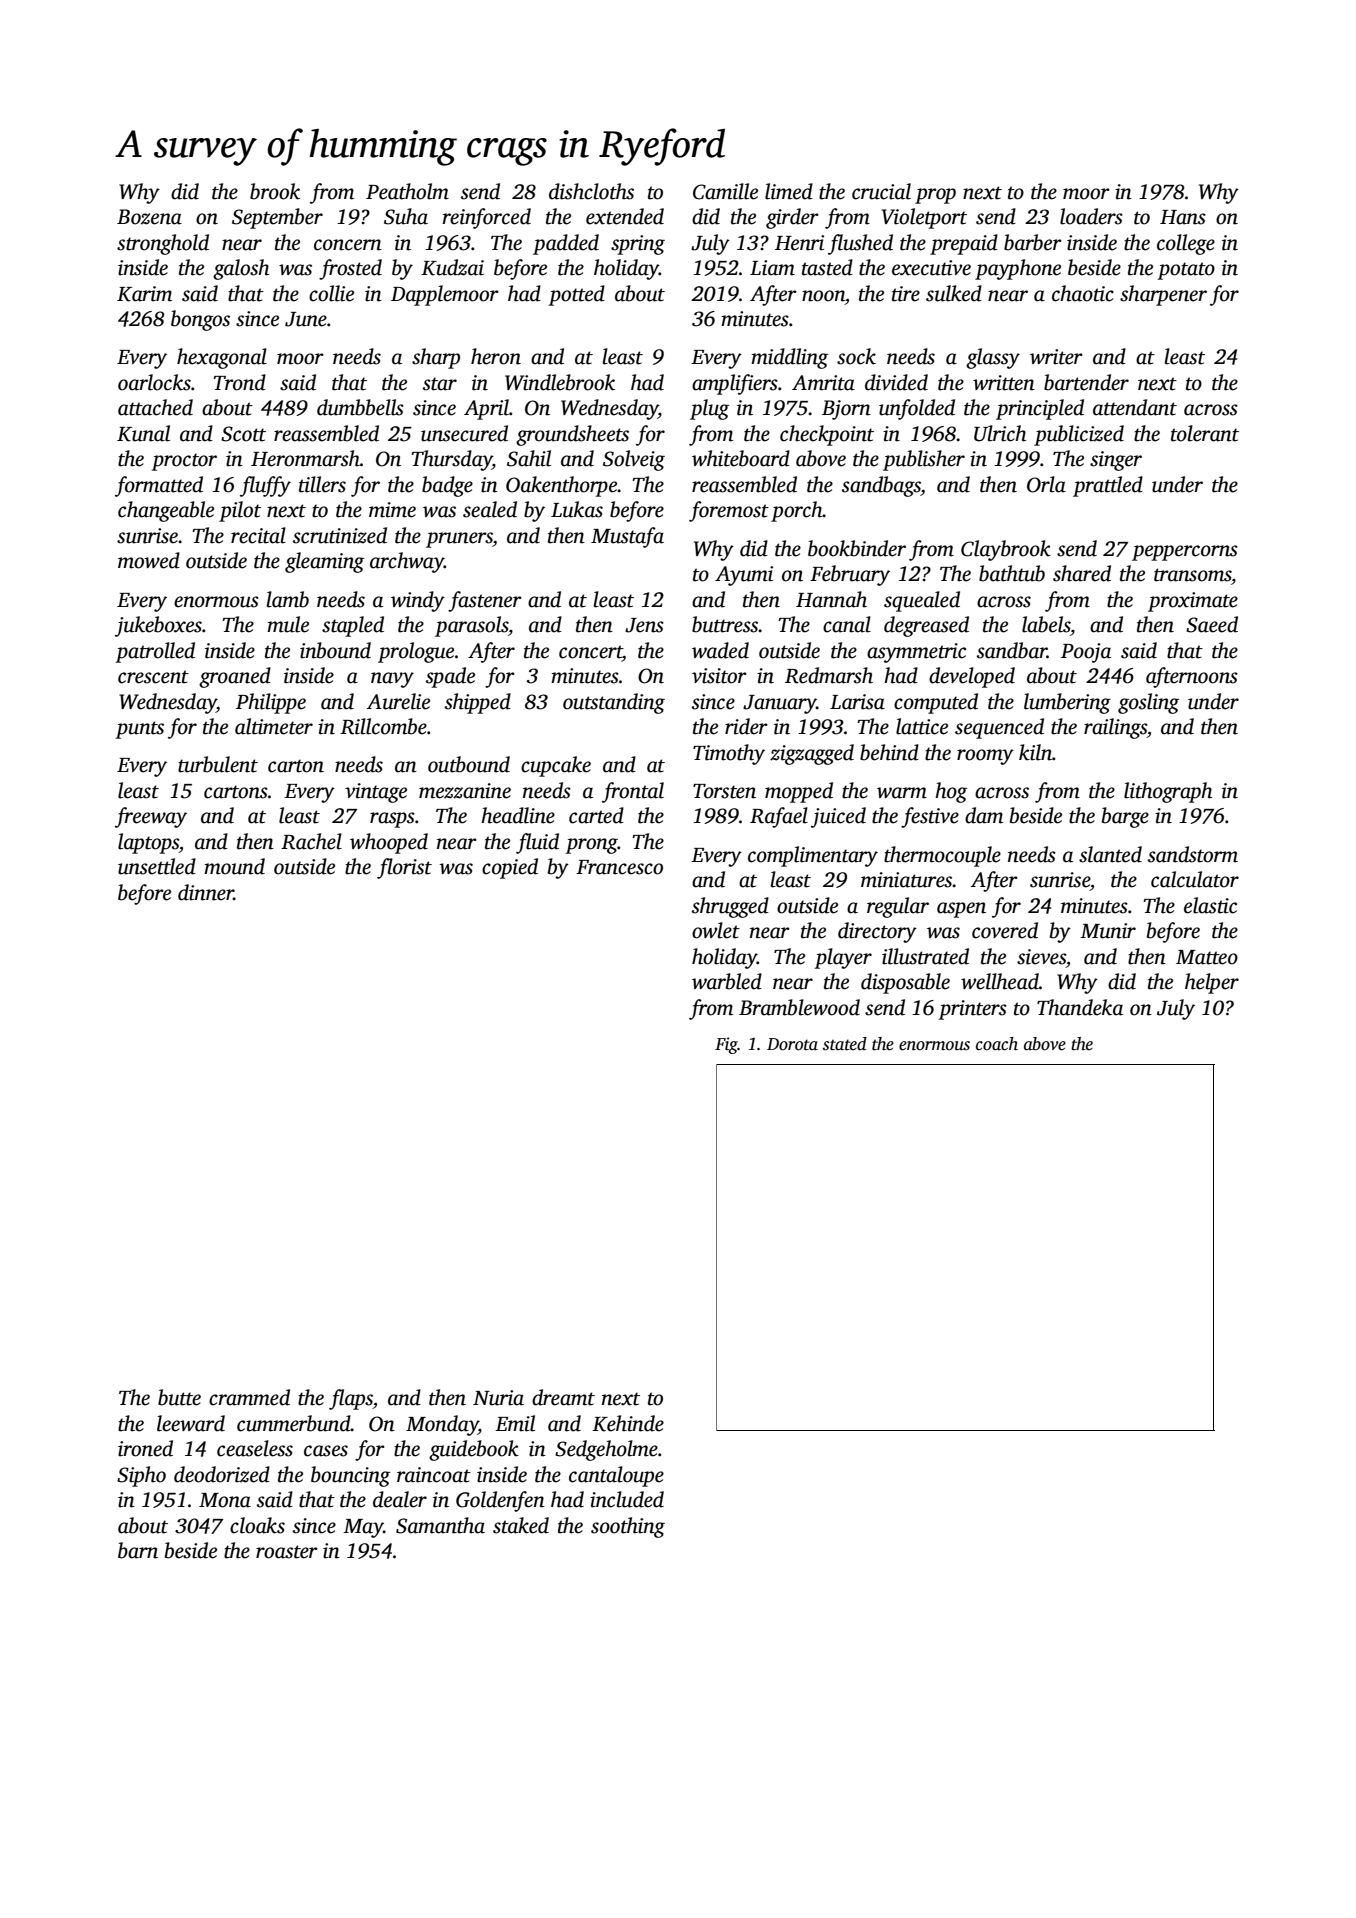  Describe the element at coordinates (591, 191) in the screenshot. I see `dishcloths` at that location.
